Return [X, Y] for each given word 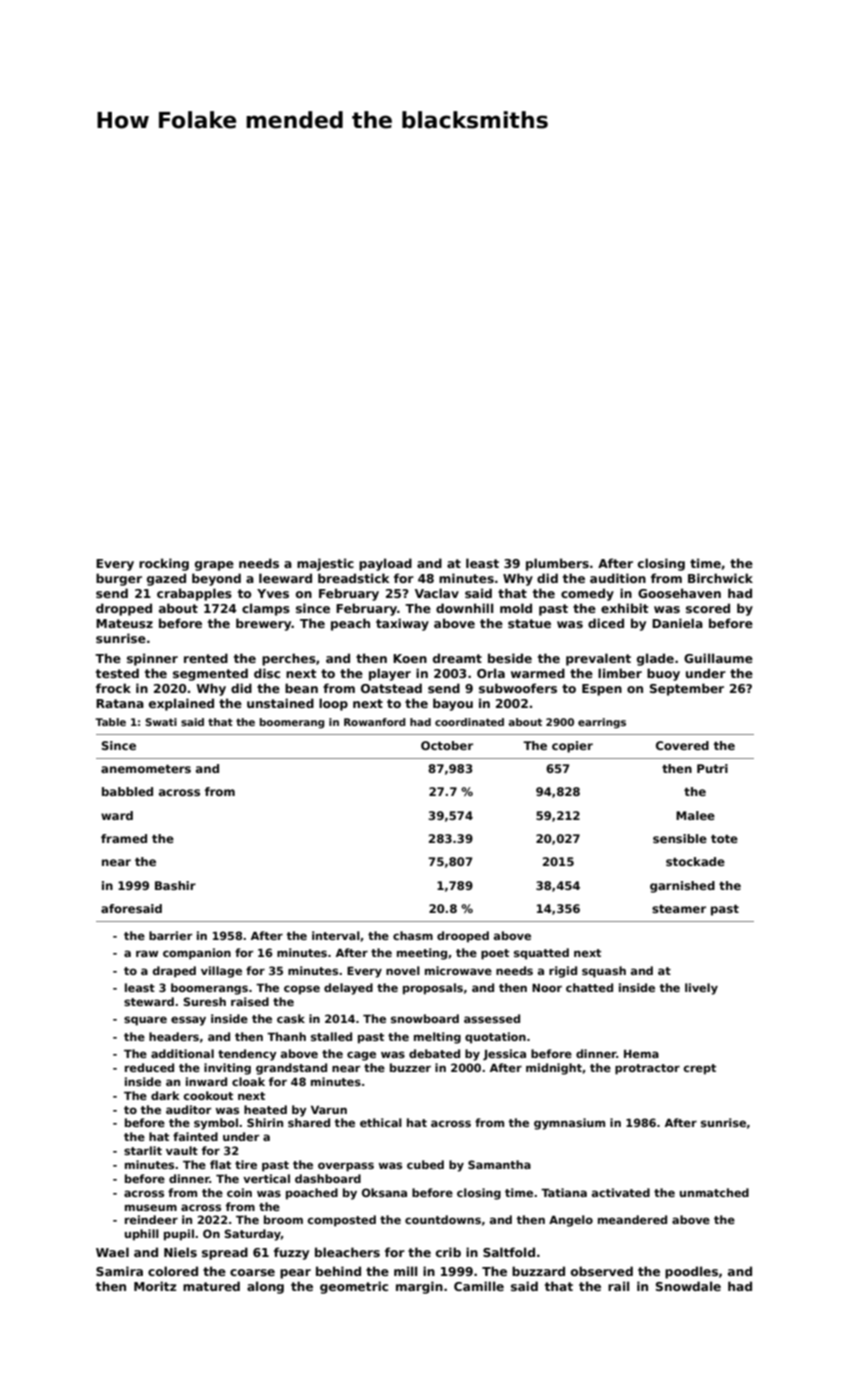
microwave [458, 970]
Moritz [155, 1286]
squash [604, 972]
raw [147, 953]
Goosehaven [679, 593]
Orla [491, 673]
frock [113, 688]
